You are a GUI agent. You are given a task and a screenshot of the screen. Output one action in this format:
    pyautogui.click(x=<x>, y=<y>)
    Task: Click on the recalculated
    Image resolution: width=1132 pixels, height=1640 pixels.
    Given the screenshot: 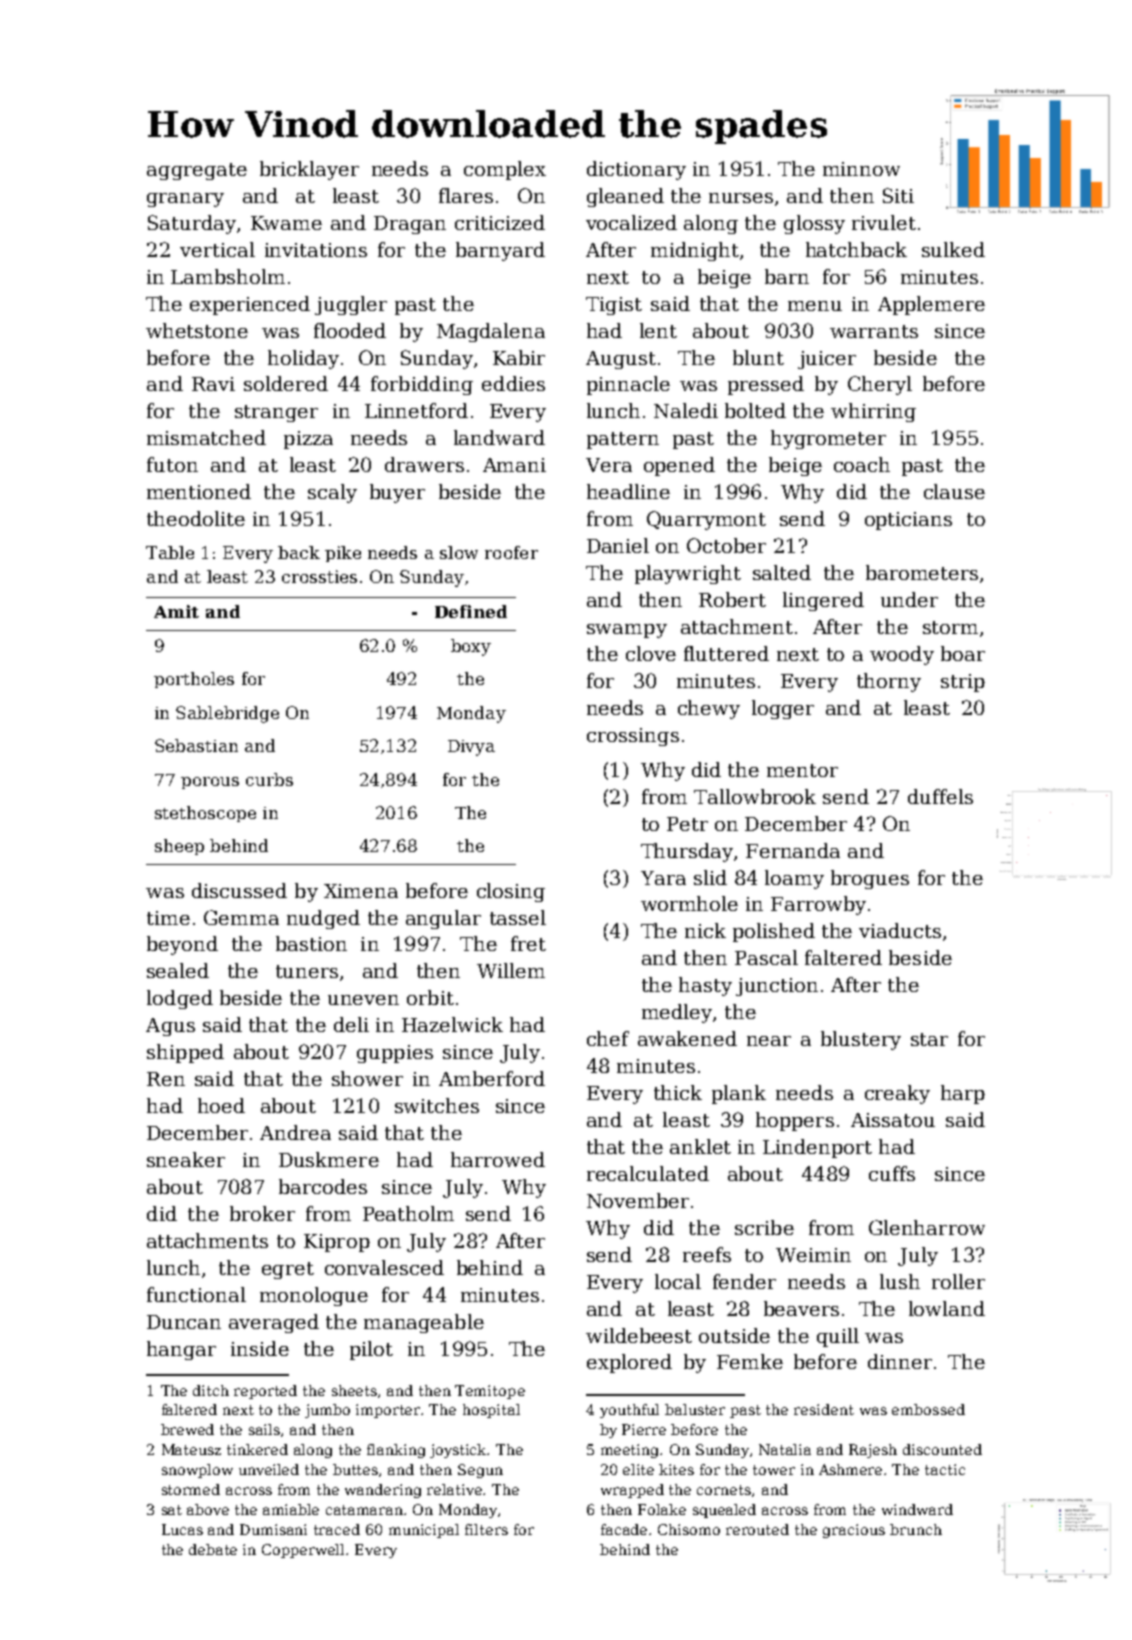 What is the action you would take?
    pyautogui.click(x=648, y=1173)
